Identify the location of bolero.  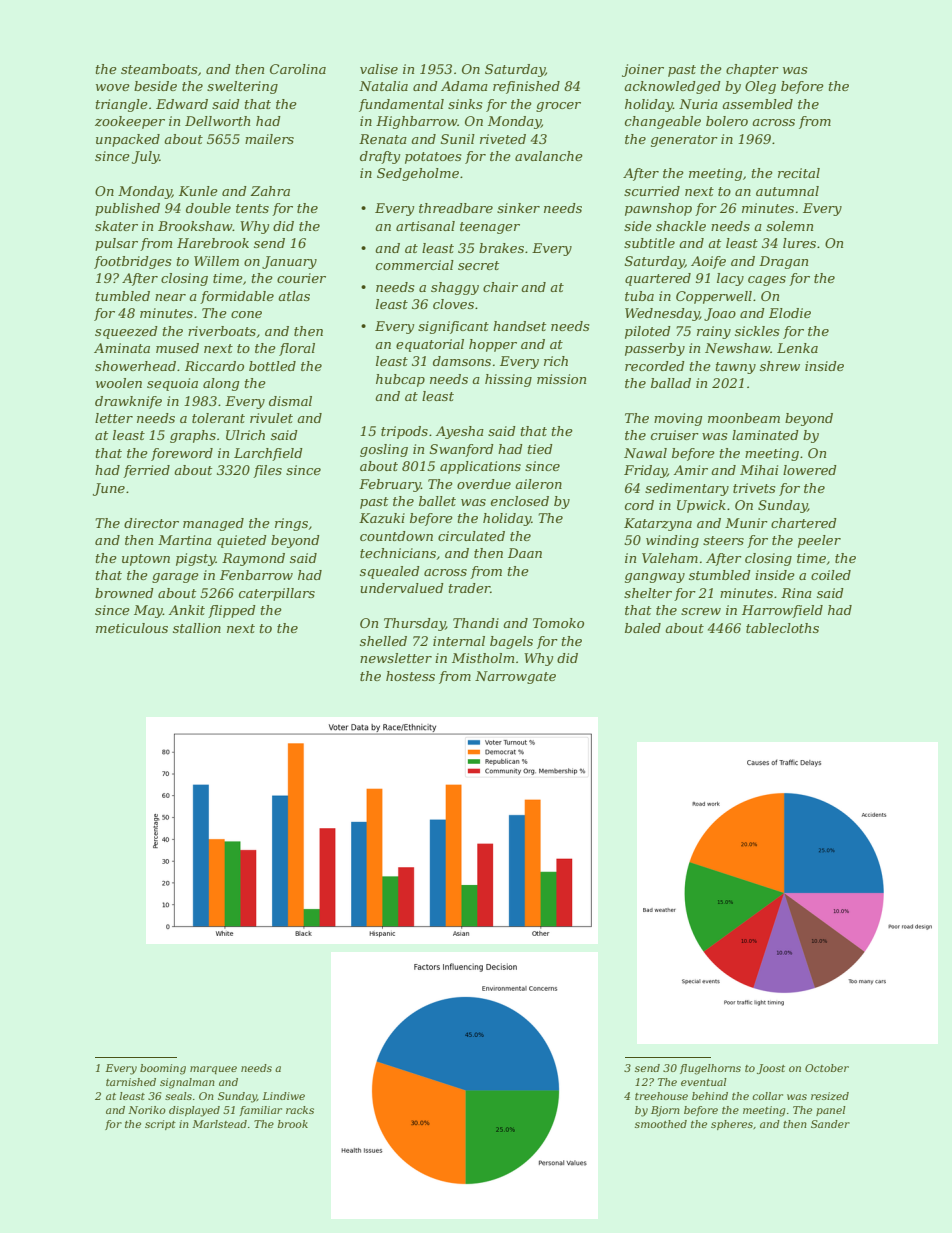
(727, 121).
